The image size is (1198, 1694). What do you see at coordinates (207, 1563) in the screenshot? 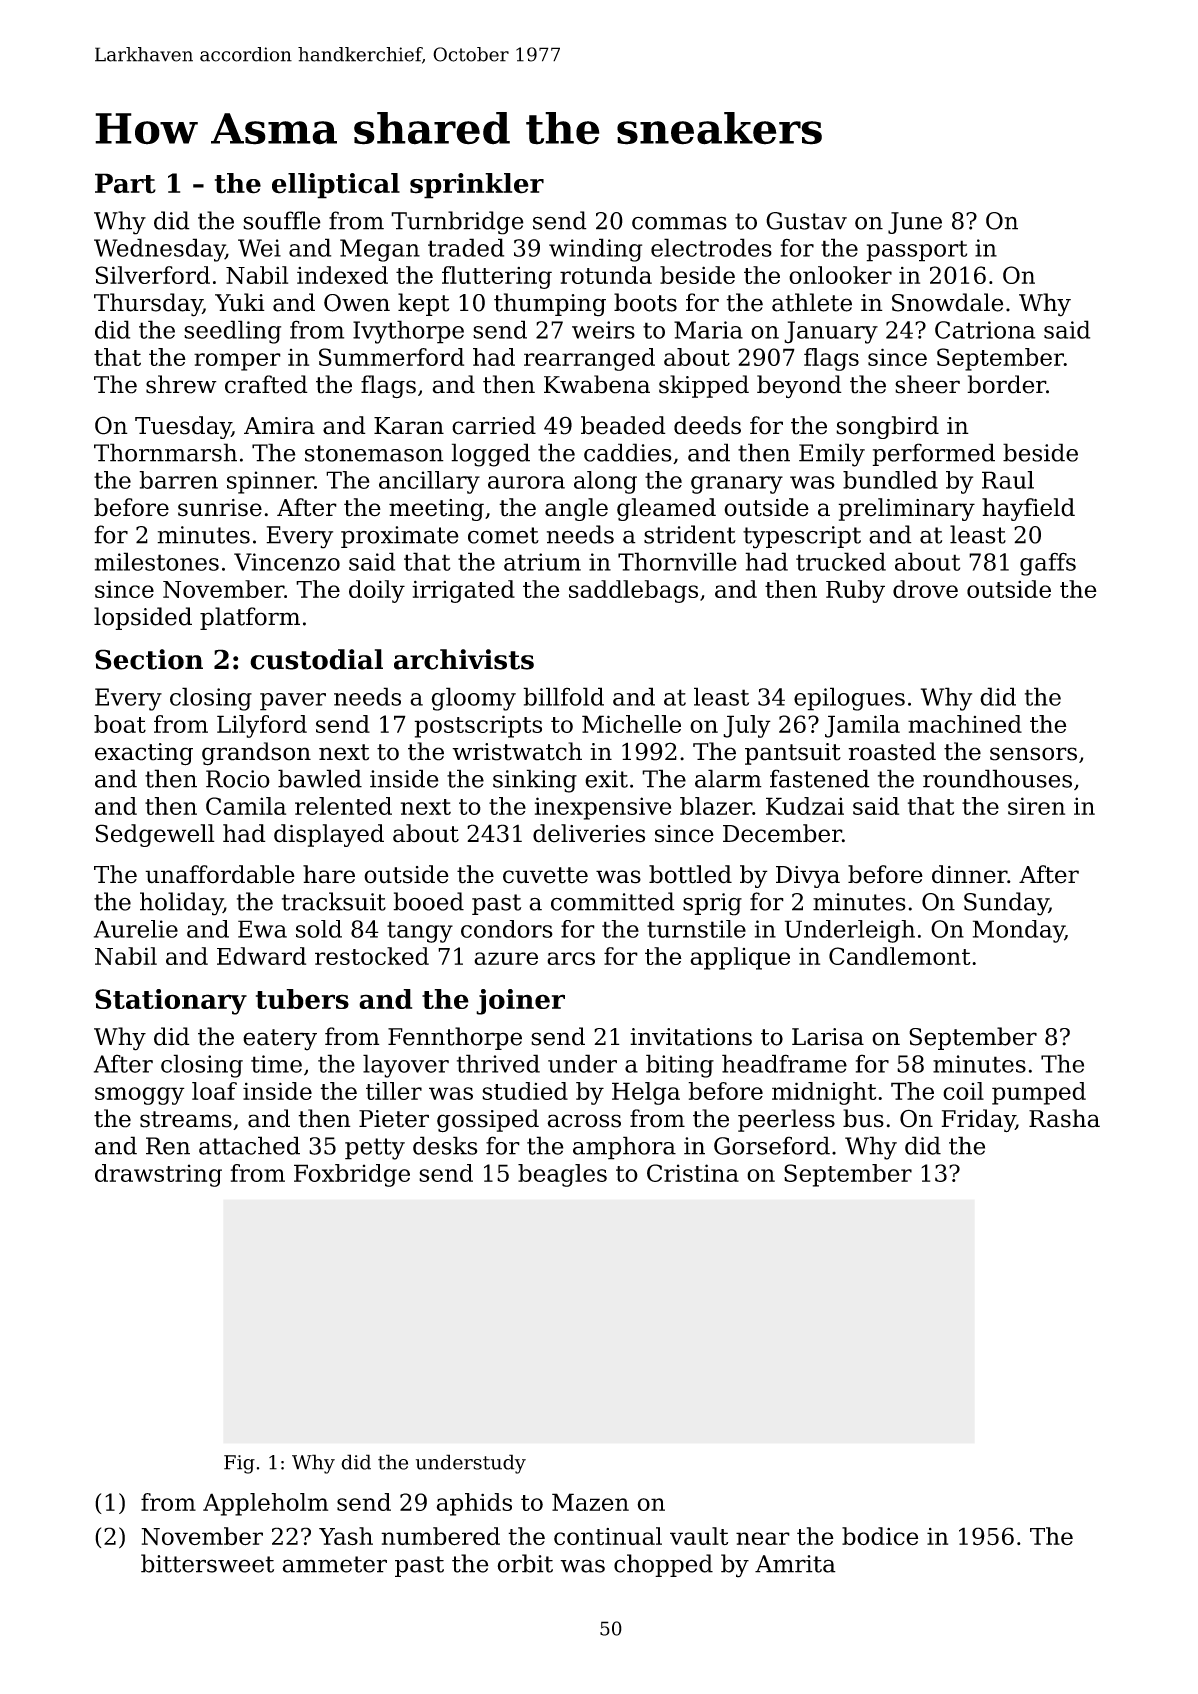
I see `bittersweet` at bounding box center [207, 1563].
